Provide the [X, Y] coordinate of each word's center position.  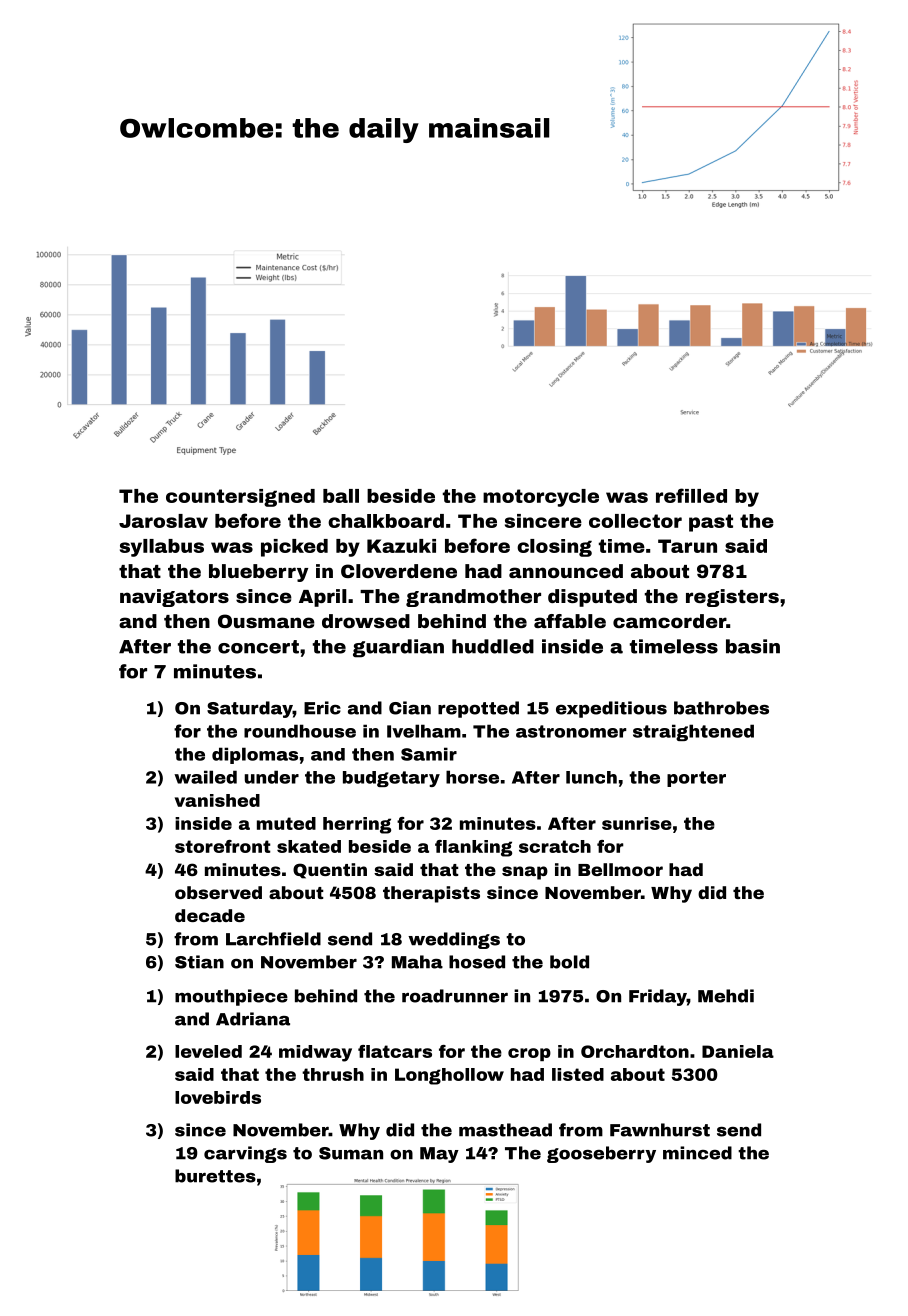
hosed [477, 962]
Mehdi [726, 996]
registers [732, 598]
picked [294, 548]
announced [566, 571]
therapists [431, 894]
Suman [351, 1153]
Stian [199, 962]
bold [569, 962]
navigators [174, 598]
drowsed [366, 621]
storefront [223, 846]
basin [753, 646]
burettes [215, 1176]
